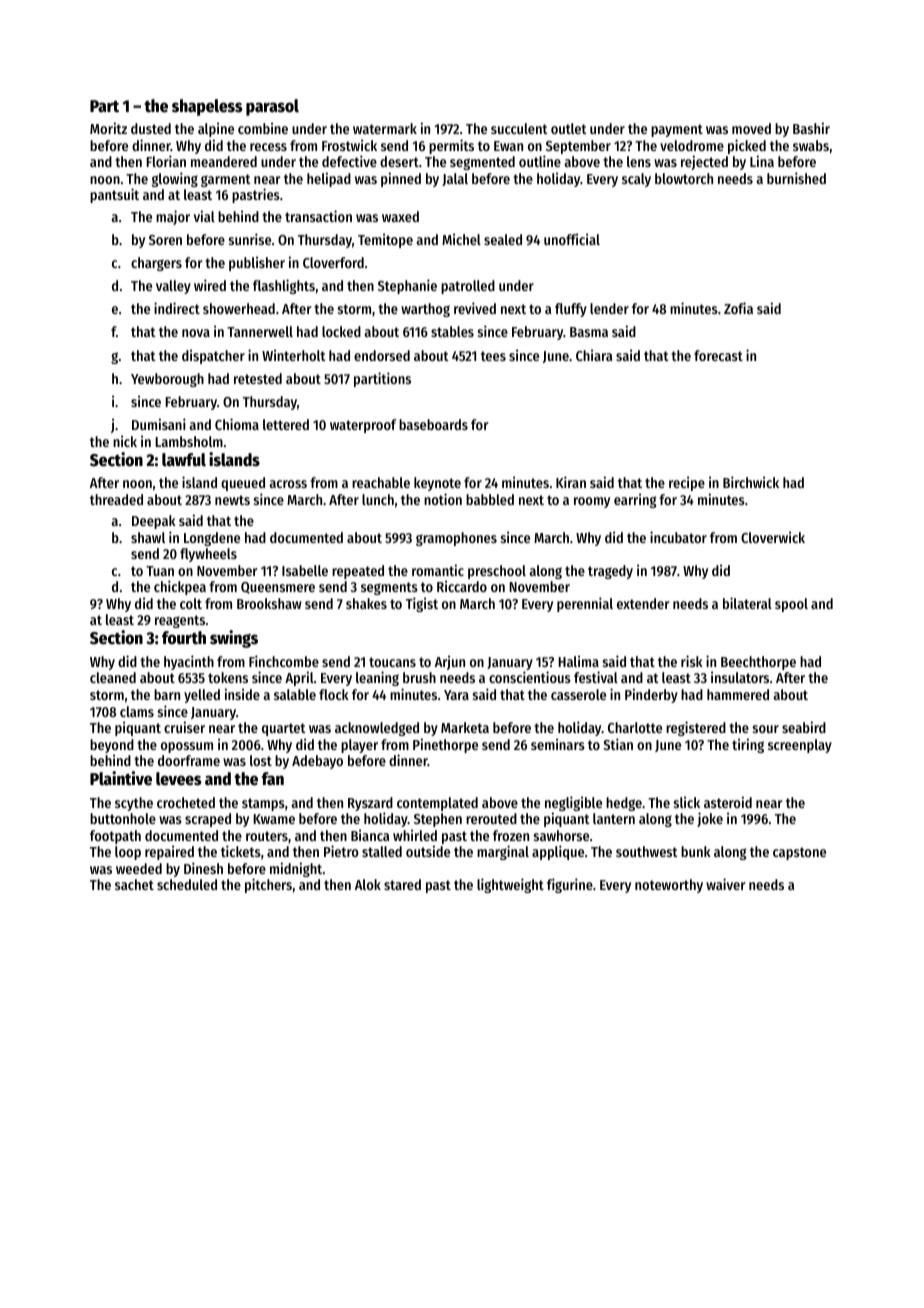  What do you see at coordinates (493, 356) in the document?
I see `tees` at bounding box center [493, 356].
